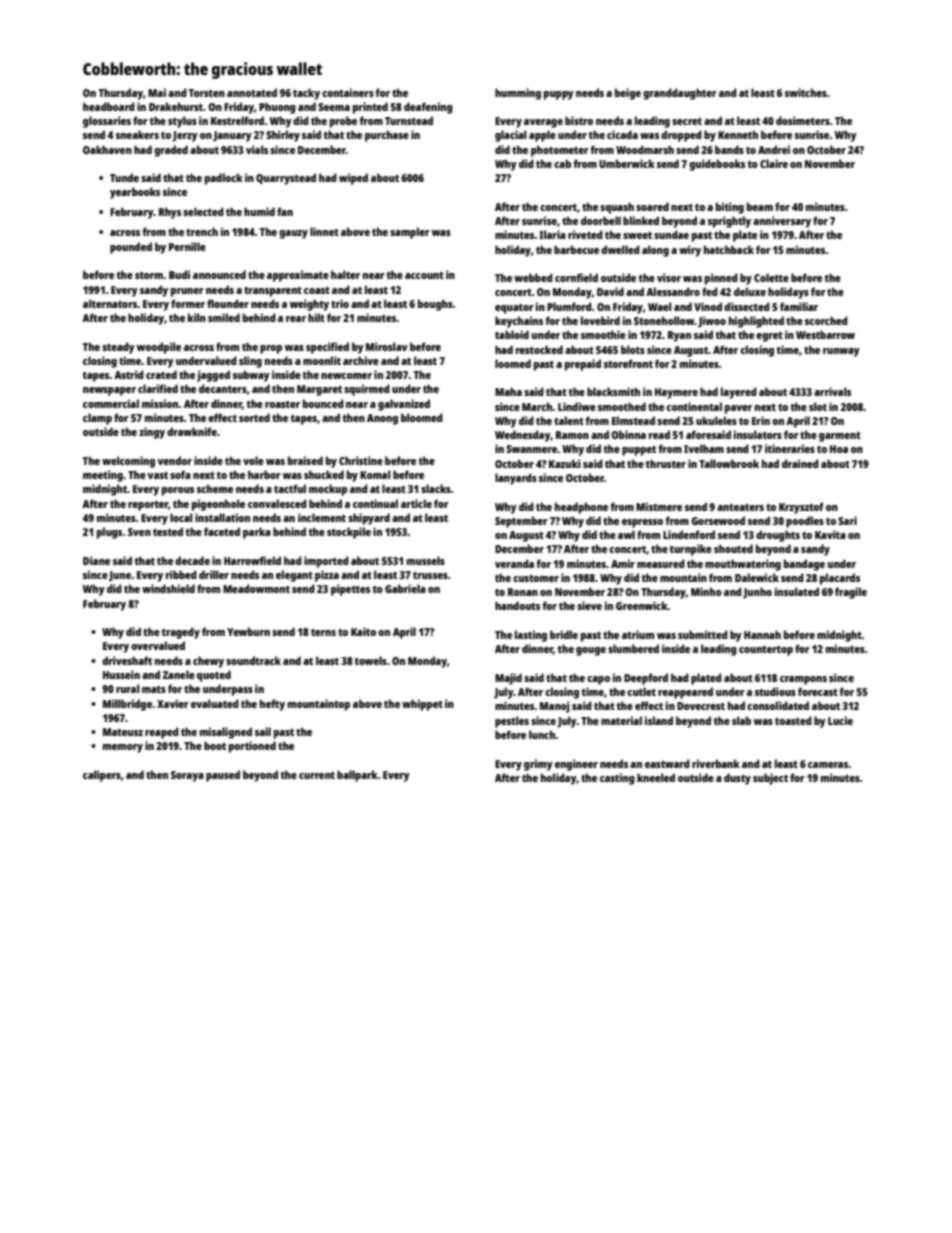  I want to click on handouts, so click(517, 605).
